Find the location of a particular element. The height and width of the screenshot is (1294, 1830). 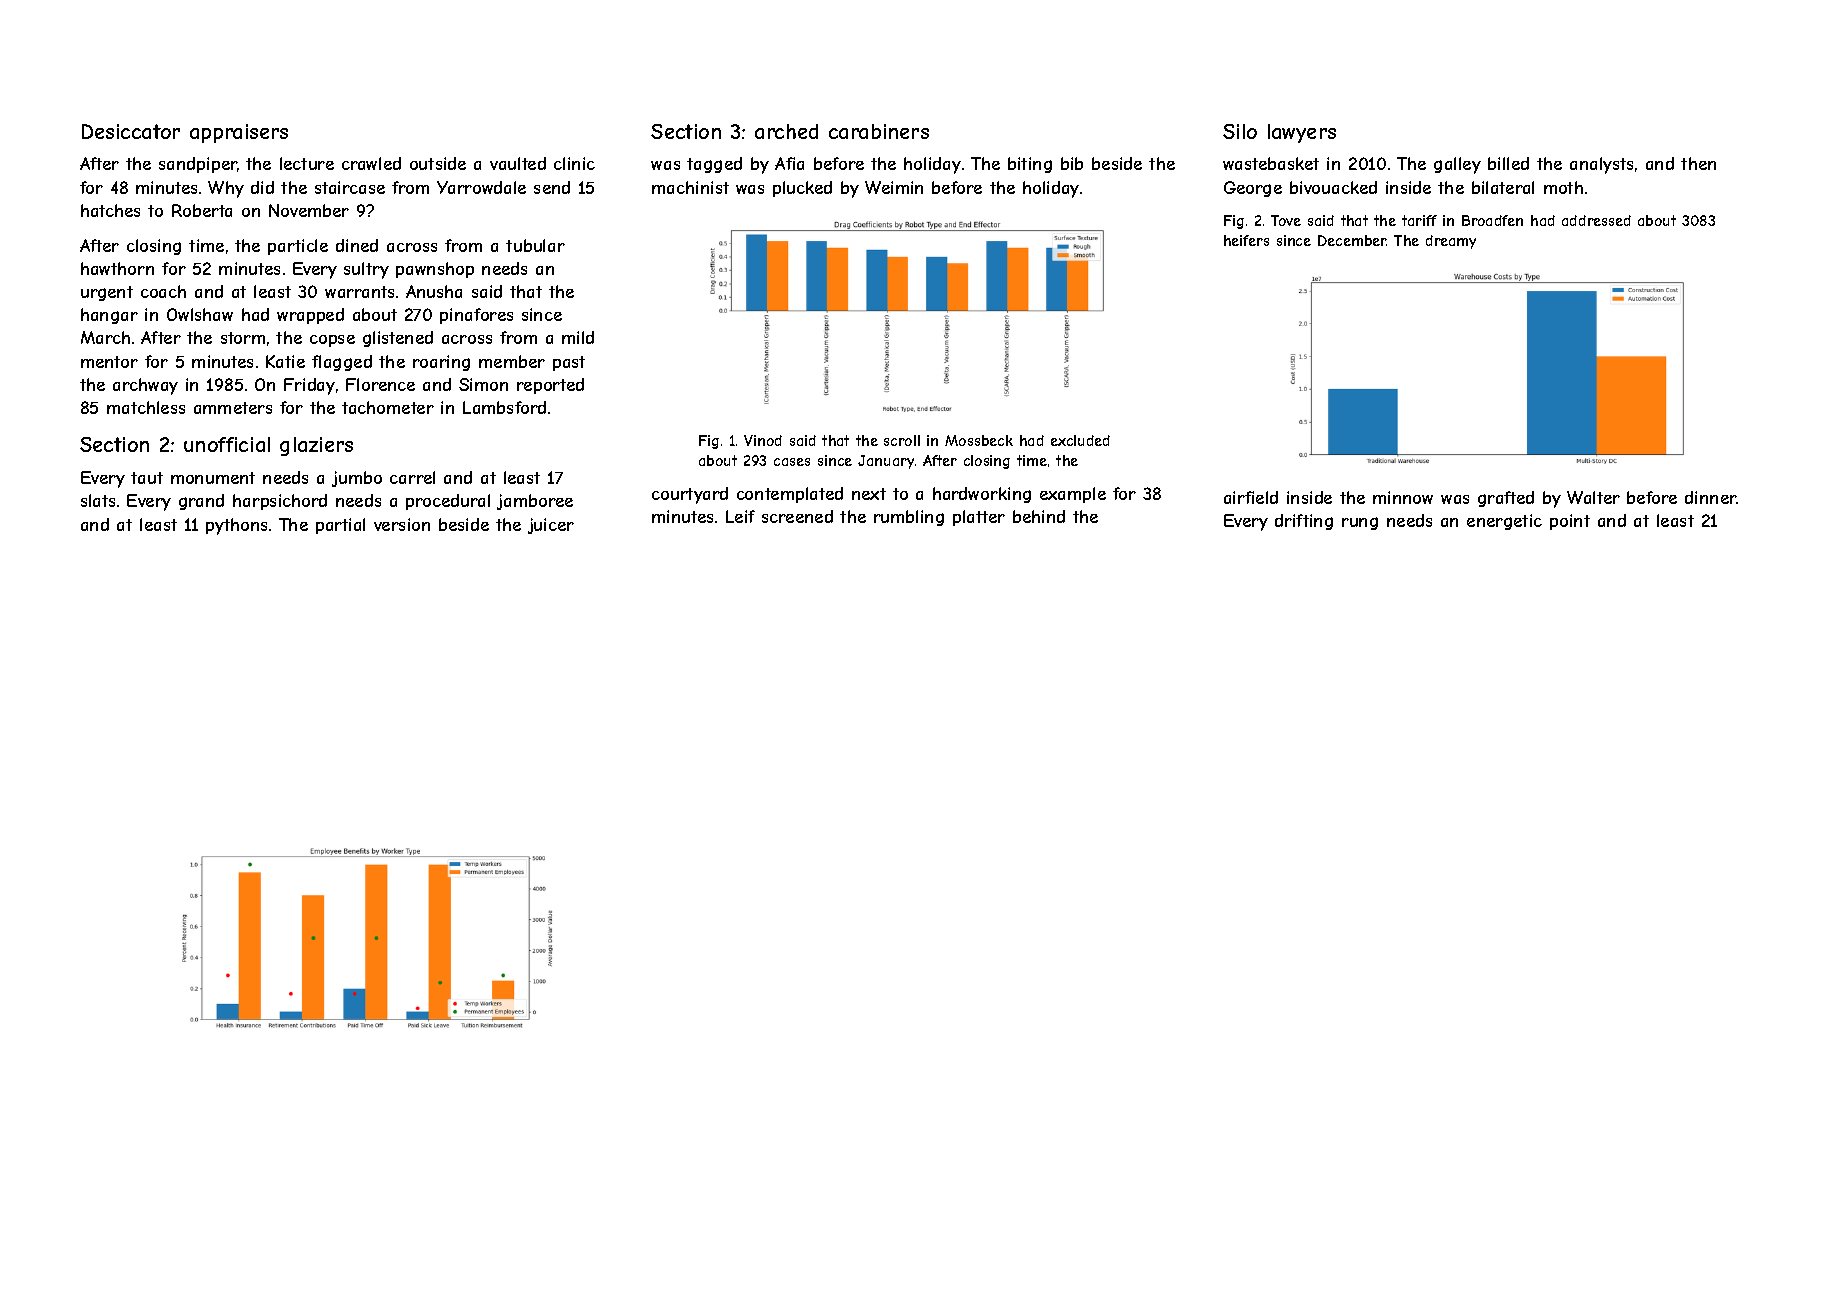

Mossbeck is located at coordinates (979, 440).
